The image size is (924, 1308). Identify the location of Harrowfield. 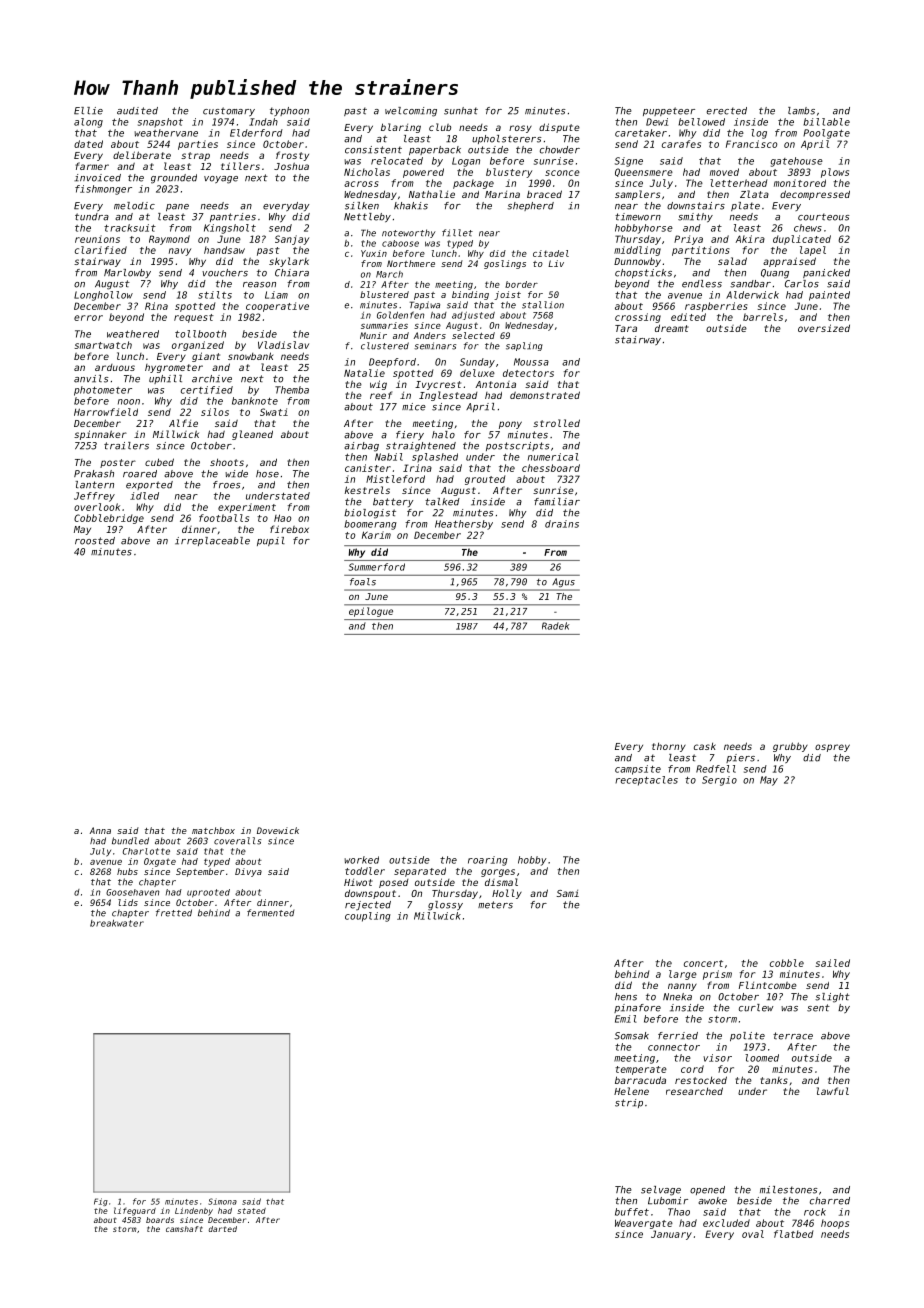
(106, 412).
